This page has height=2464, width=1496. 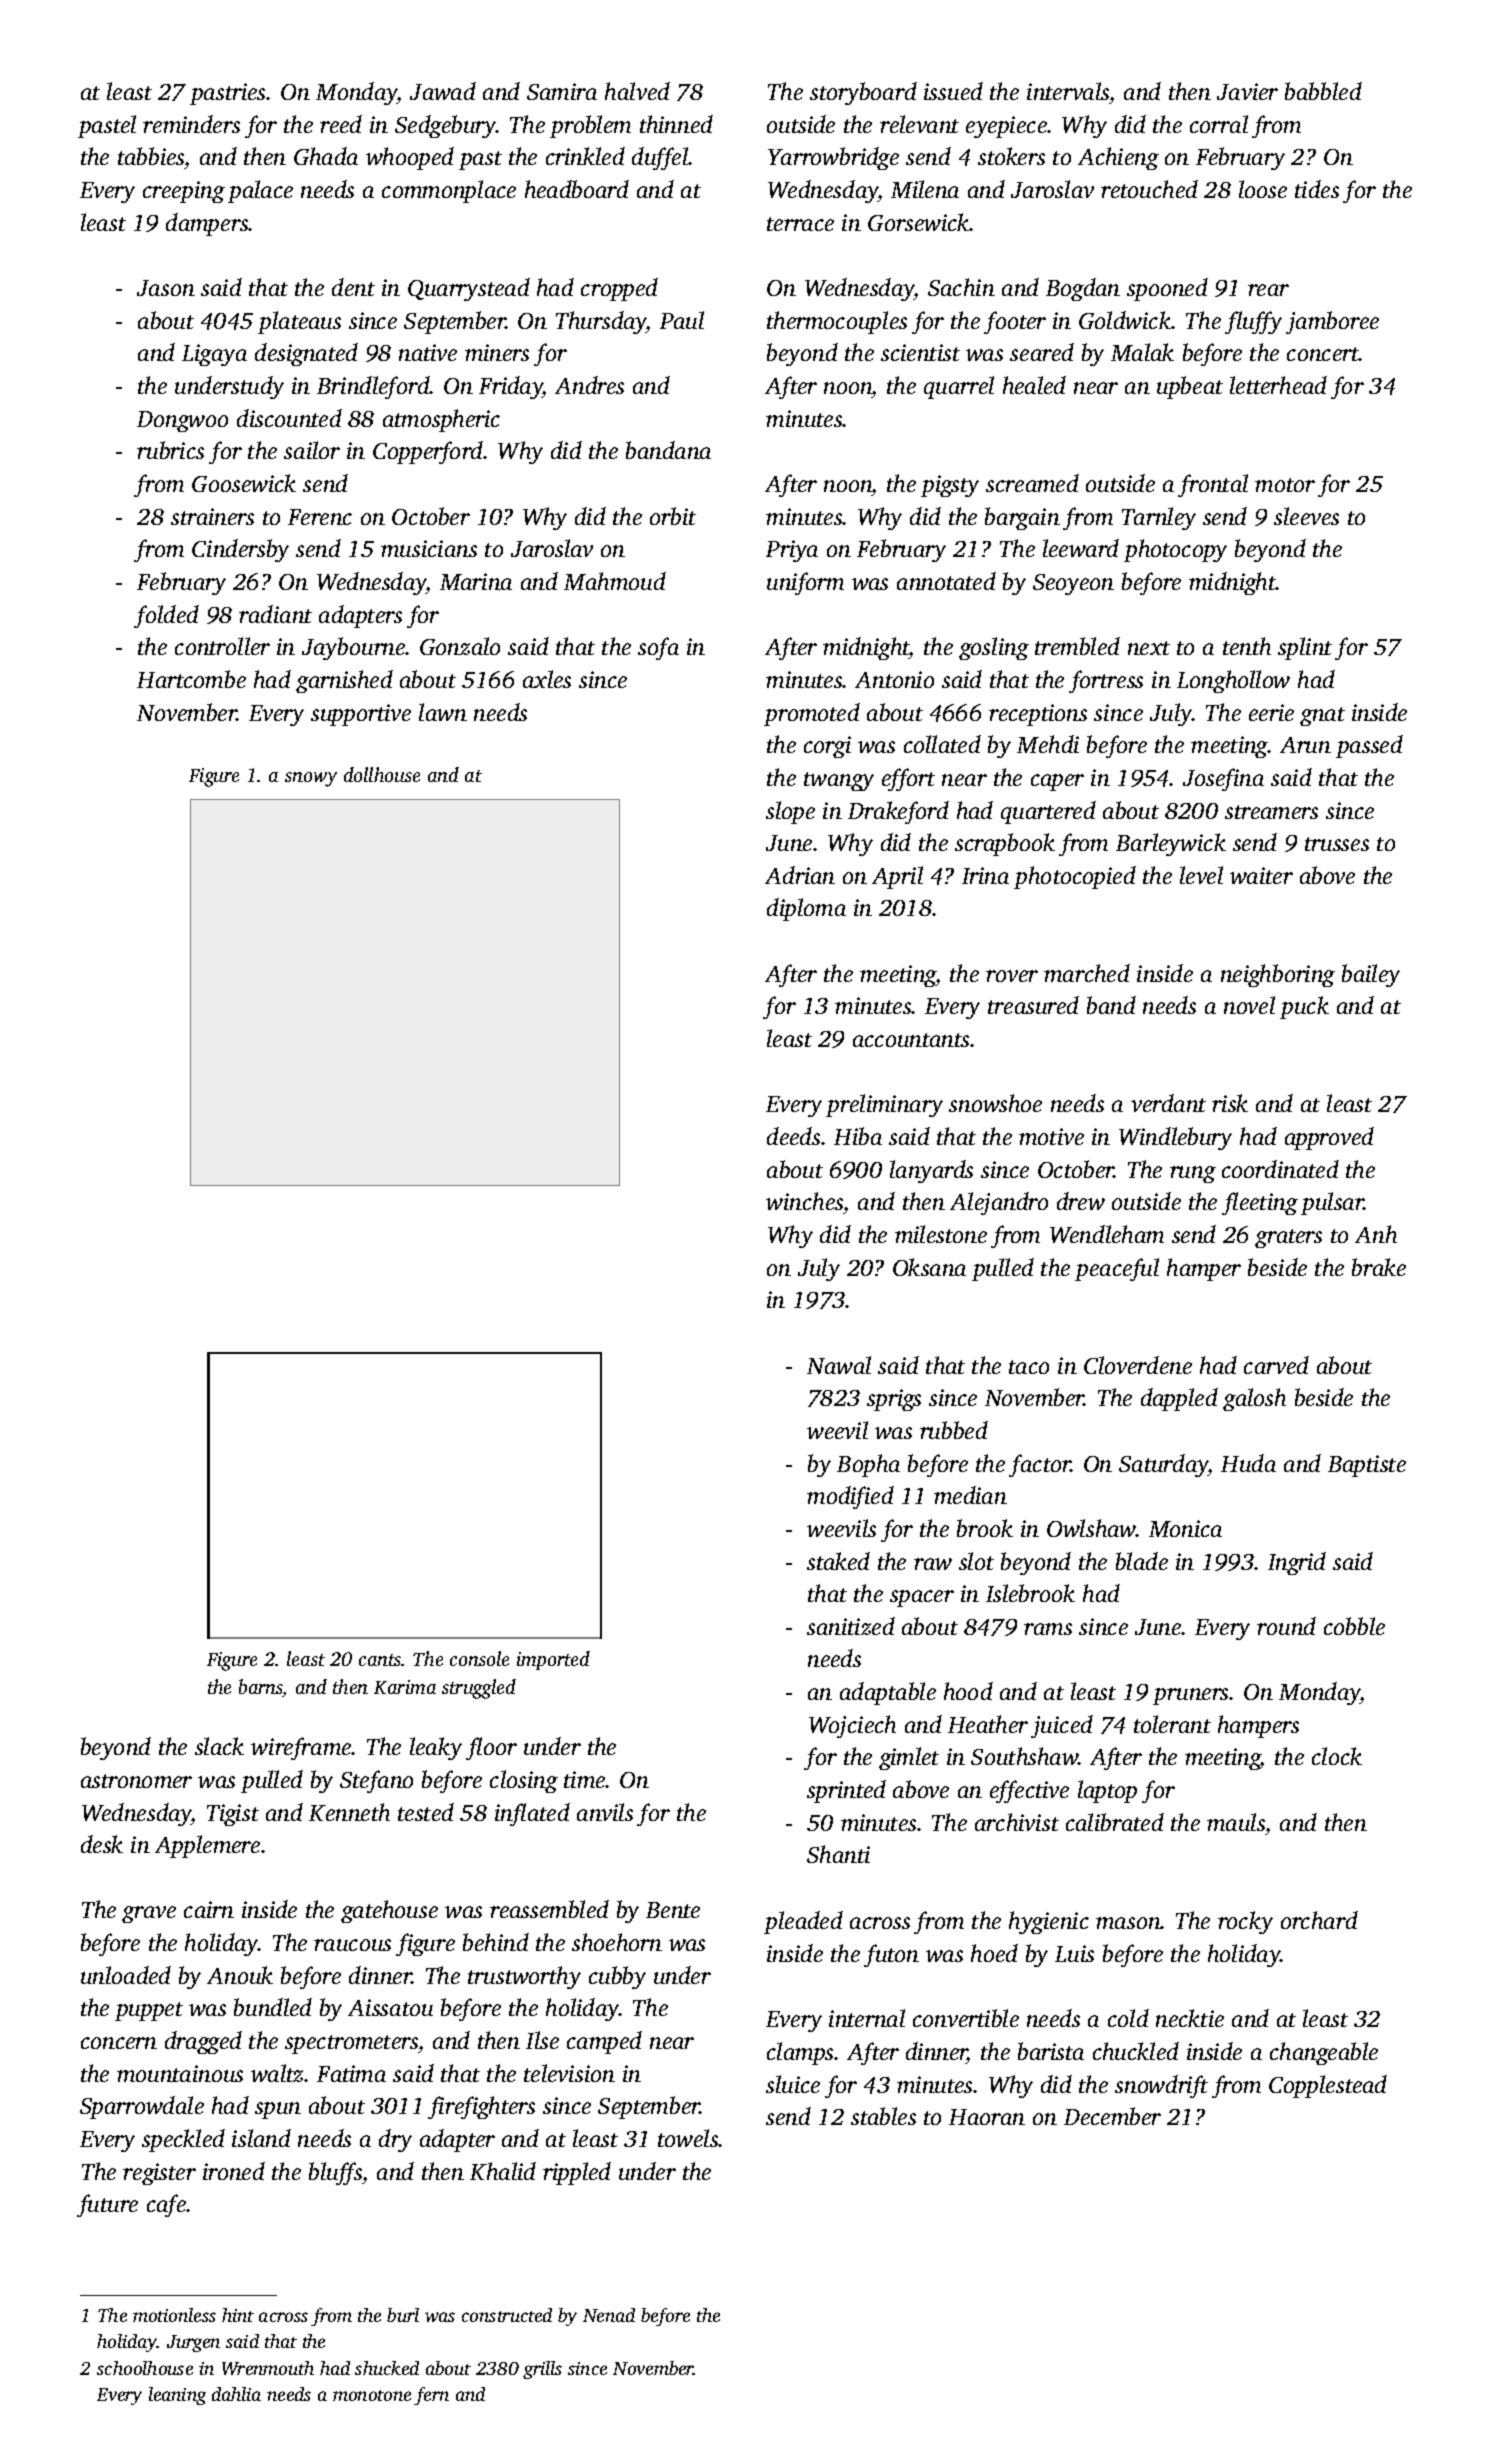 I want to click on dappled, so click(x=1179, y=1399).
